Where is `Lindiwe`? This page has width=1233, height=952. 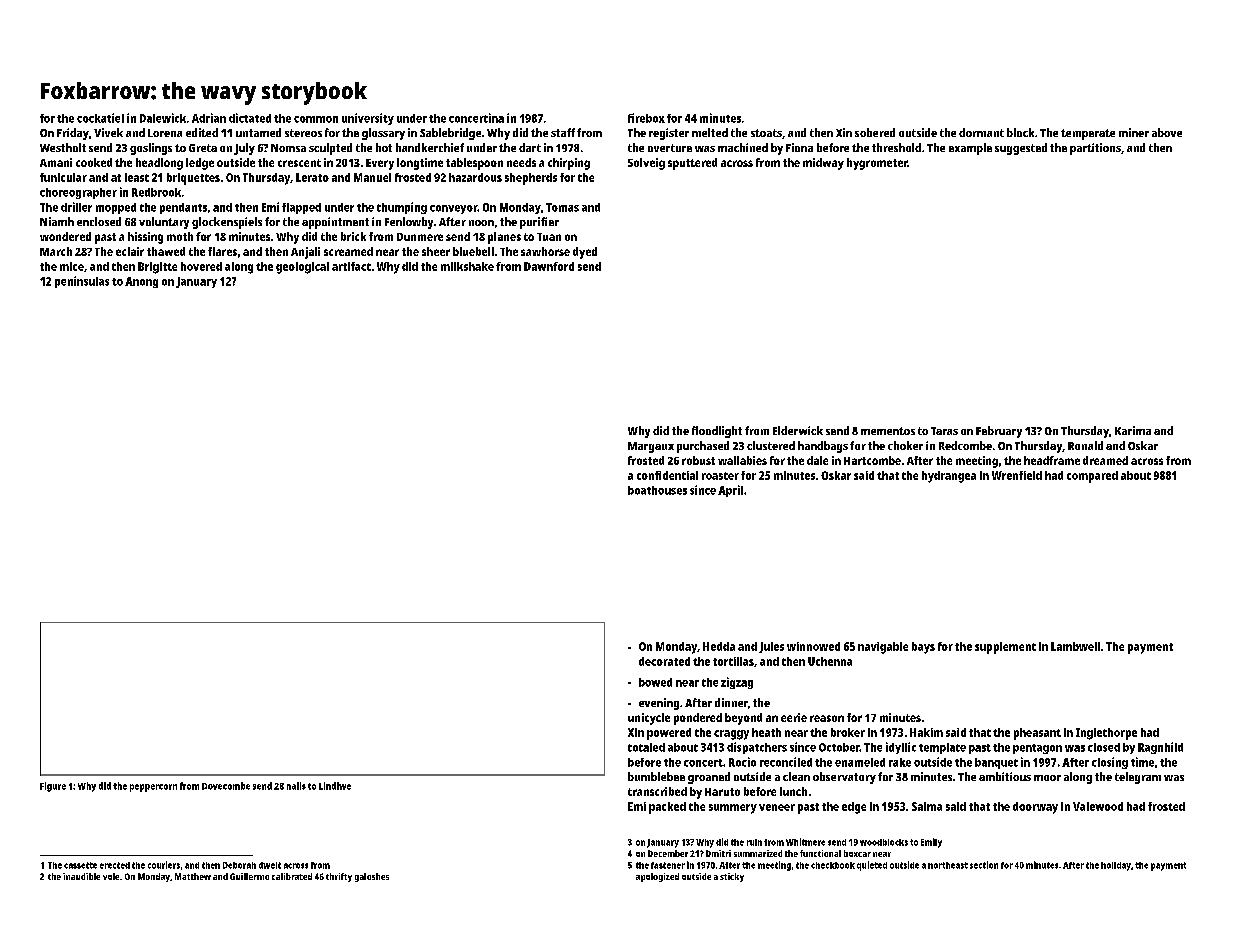
Lindiwe is located at coordinates (335, 786).
